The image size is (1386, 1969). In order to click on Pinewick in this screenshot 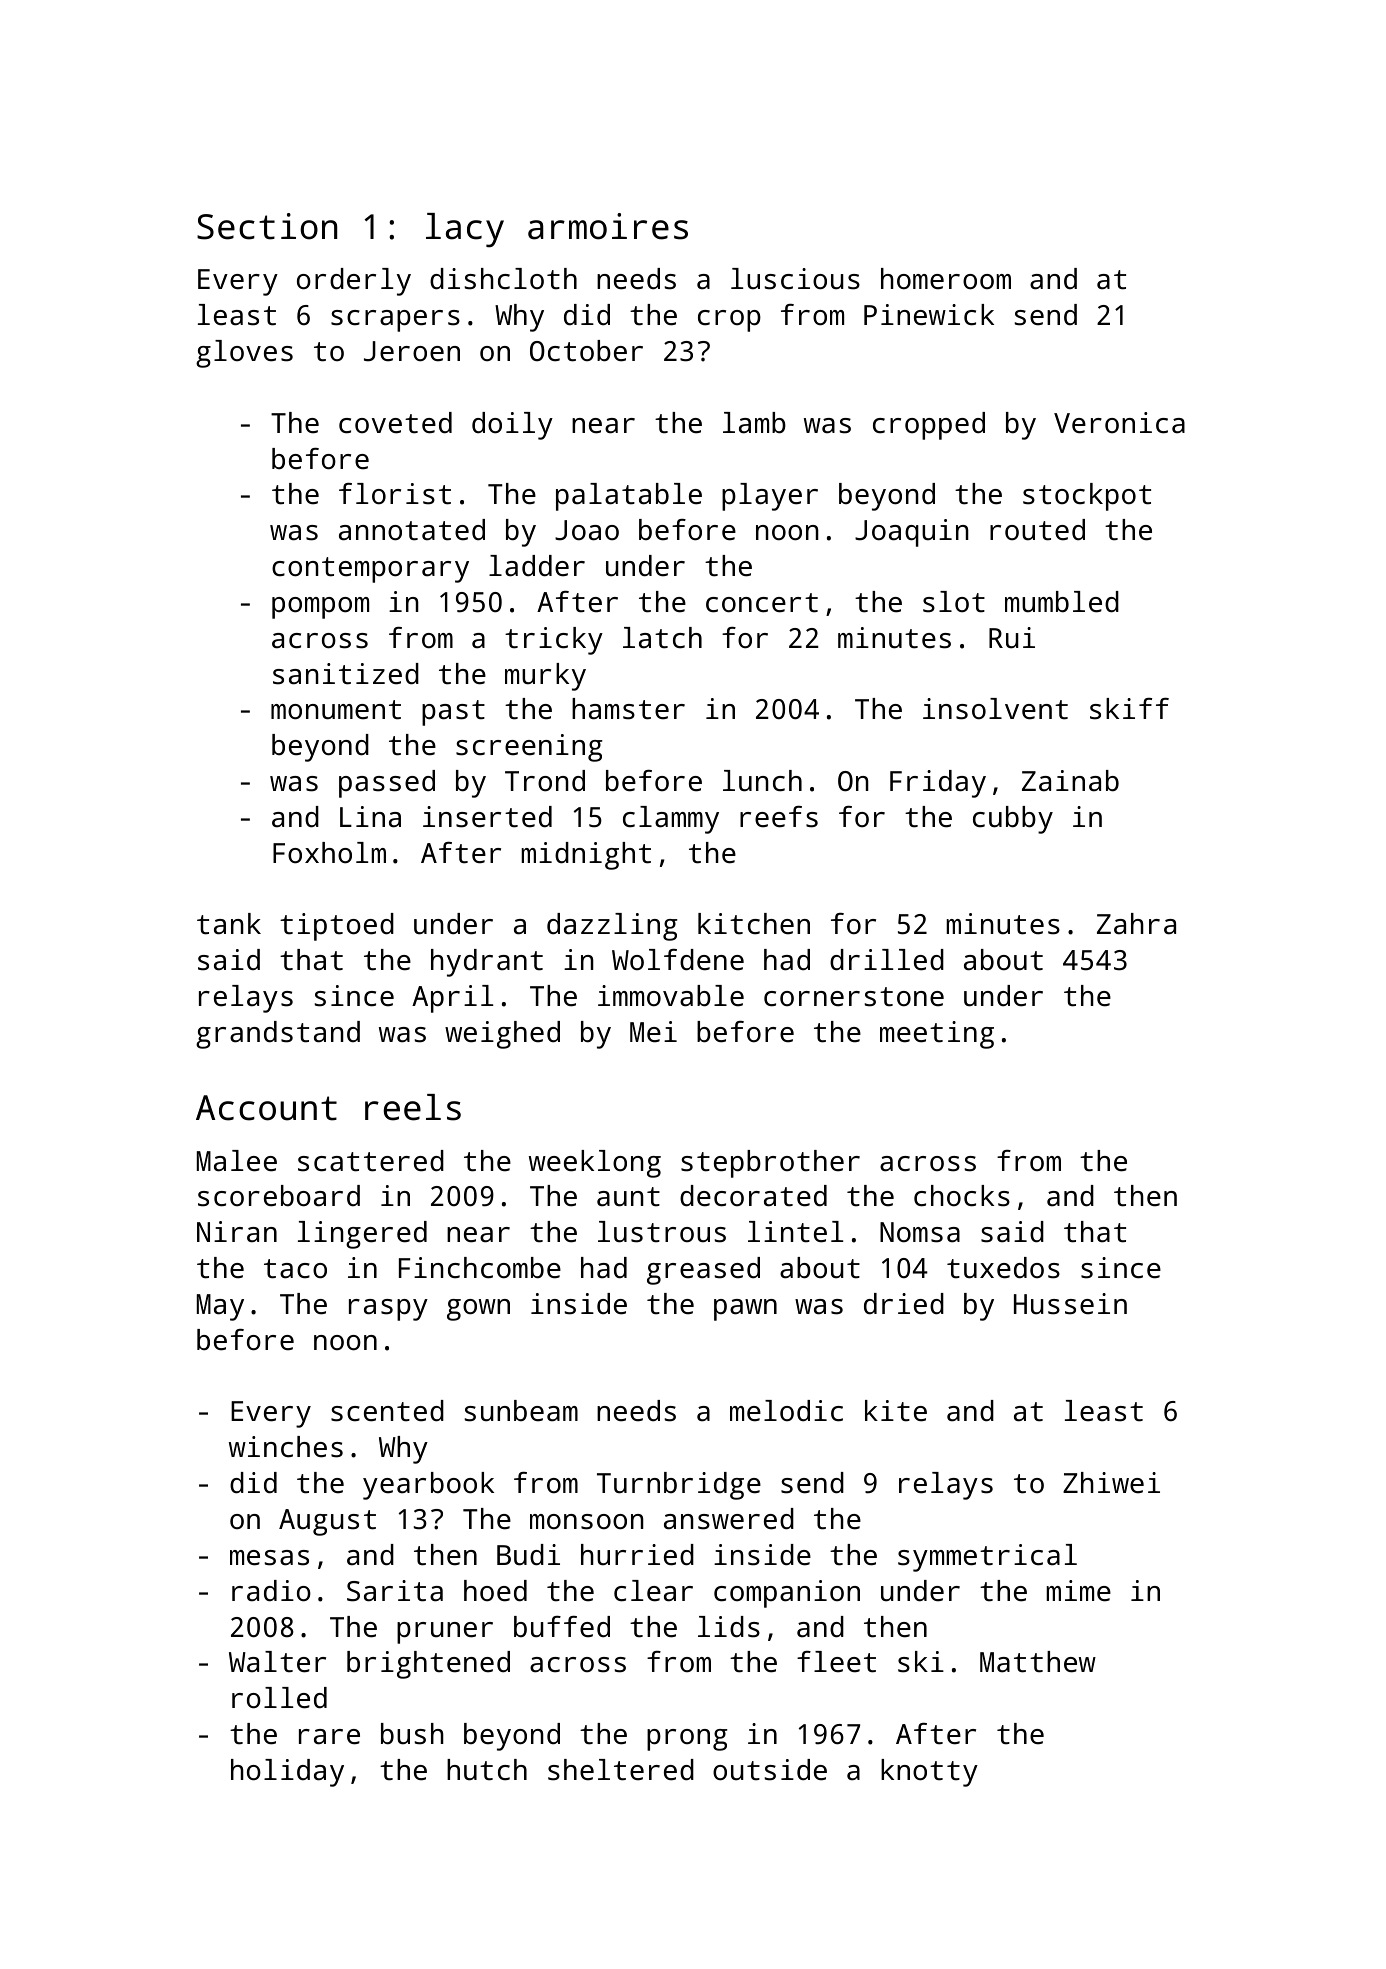, I will do `click(929, 315)`.
